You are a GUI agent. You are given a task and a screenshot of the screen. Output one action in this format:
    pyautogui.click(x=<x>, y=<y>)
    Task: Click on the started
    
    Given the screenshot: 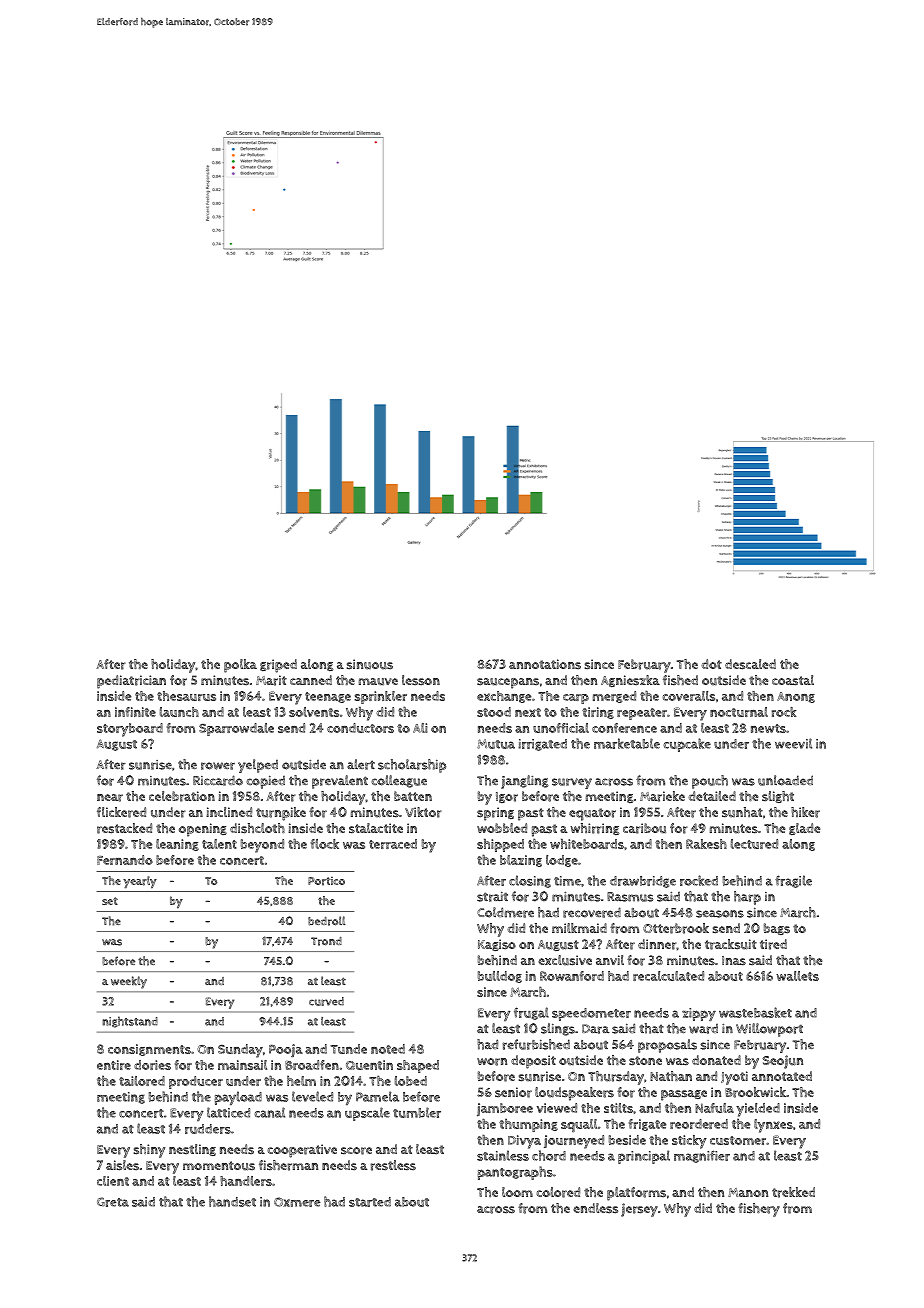 What is the action you would take?
    pyautogui.click(x=370, y=1202)
